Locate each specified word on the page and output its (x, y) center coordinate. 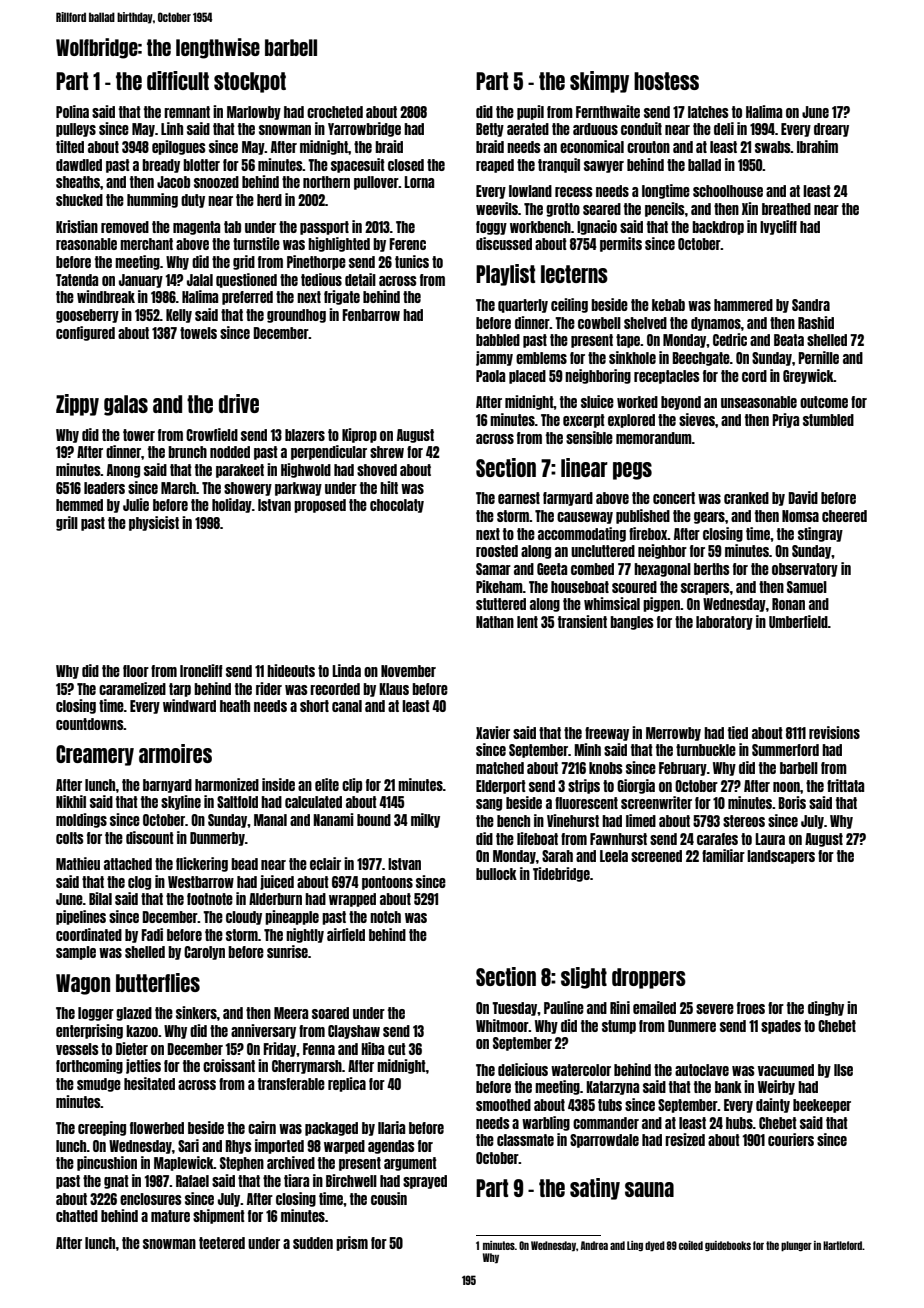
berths (712, 569)
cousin (389, 1198)
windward (189, 705)
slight (584, 978)
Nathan (495, 622)
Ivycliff (778, 227)
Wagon (83, 984)
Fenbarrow (371, 315)
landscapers (781, 857)
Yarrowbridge (364, 129)
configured (85, 333)
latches (708, 112)
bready (161, 166)
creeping (102, 1128)
